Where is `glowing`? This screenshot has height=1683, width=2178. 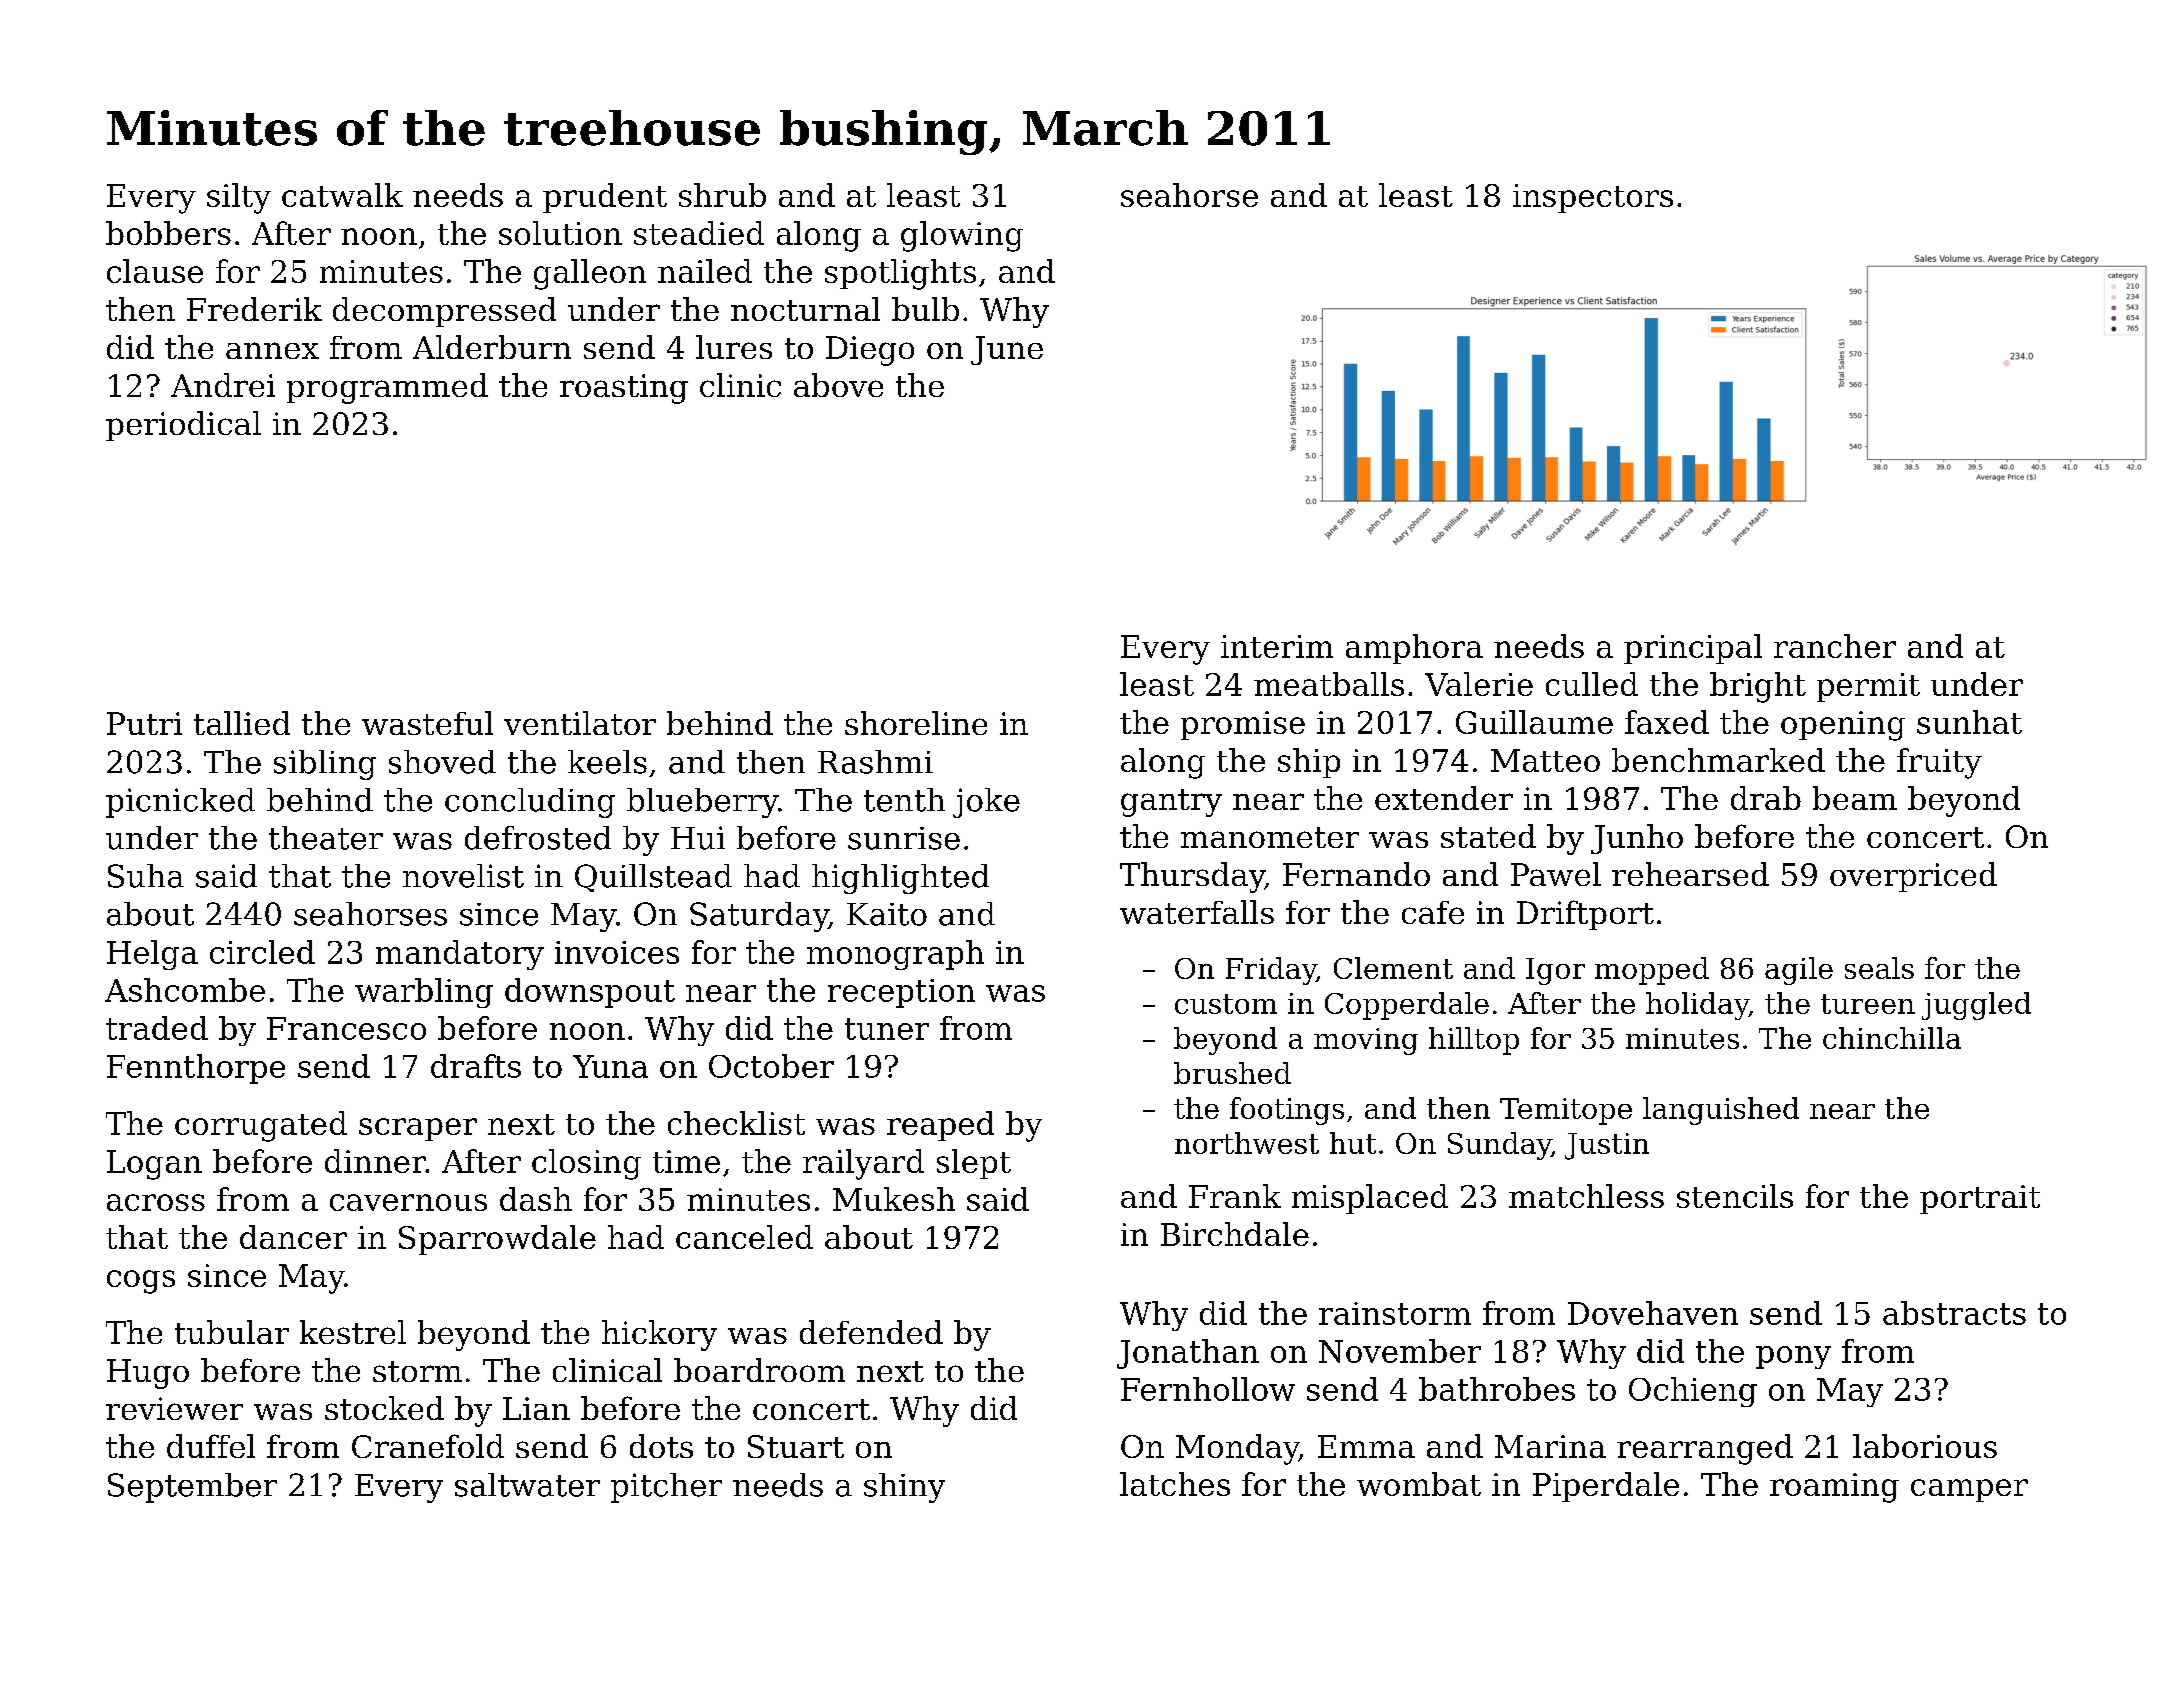
glowing is located at coordinates (962, 236).
